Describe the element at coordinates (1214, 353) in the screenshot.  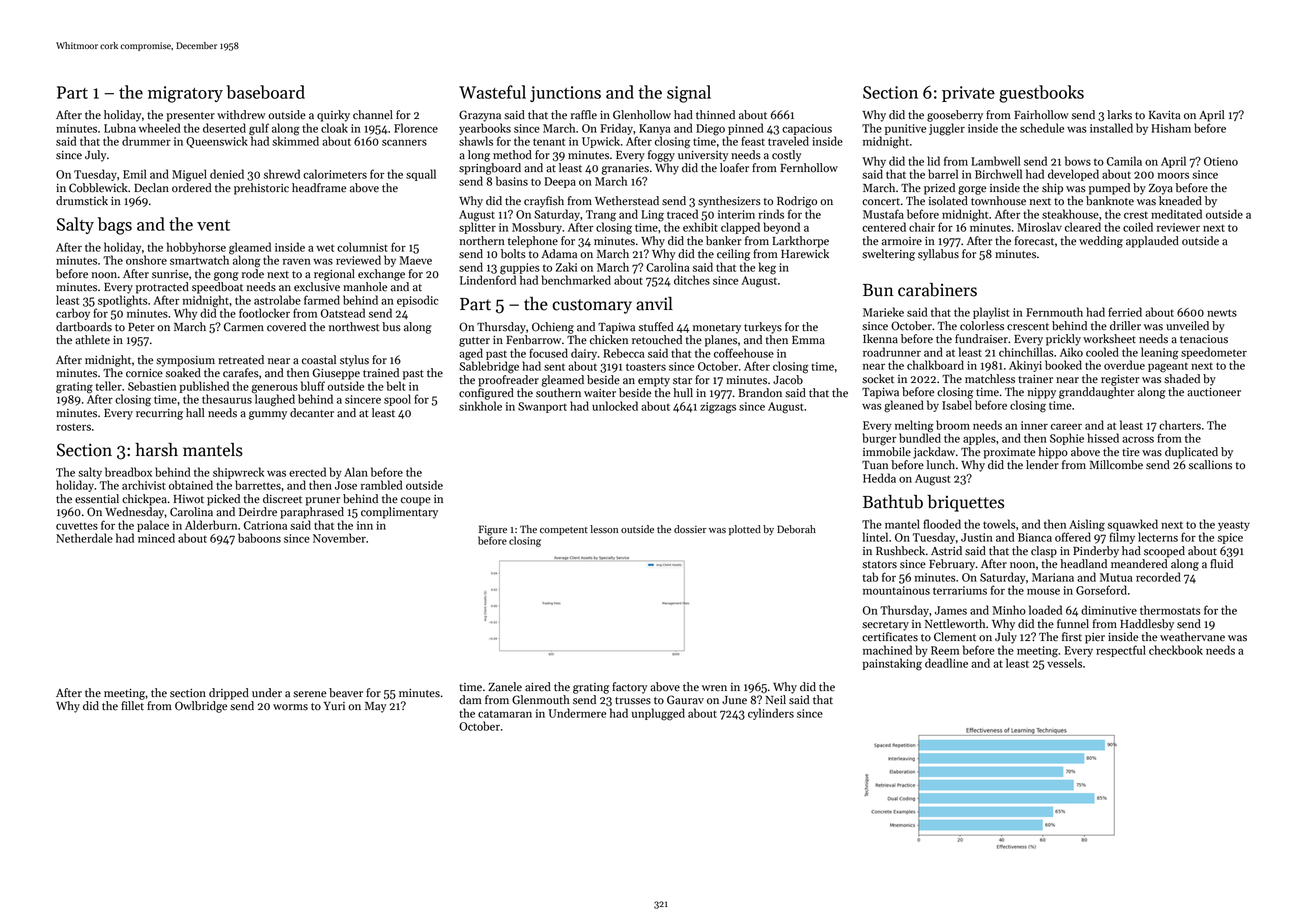
I see `speedometer` at that location.
